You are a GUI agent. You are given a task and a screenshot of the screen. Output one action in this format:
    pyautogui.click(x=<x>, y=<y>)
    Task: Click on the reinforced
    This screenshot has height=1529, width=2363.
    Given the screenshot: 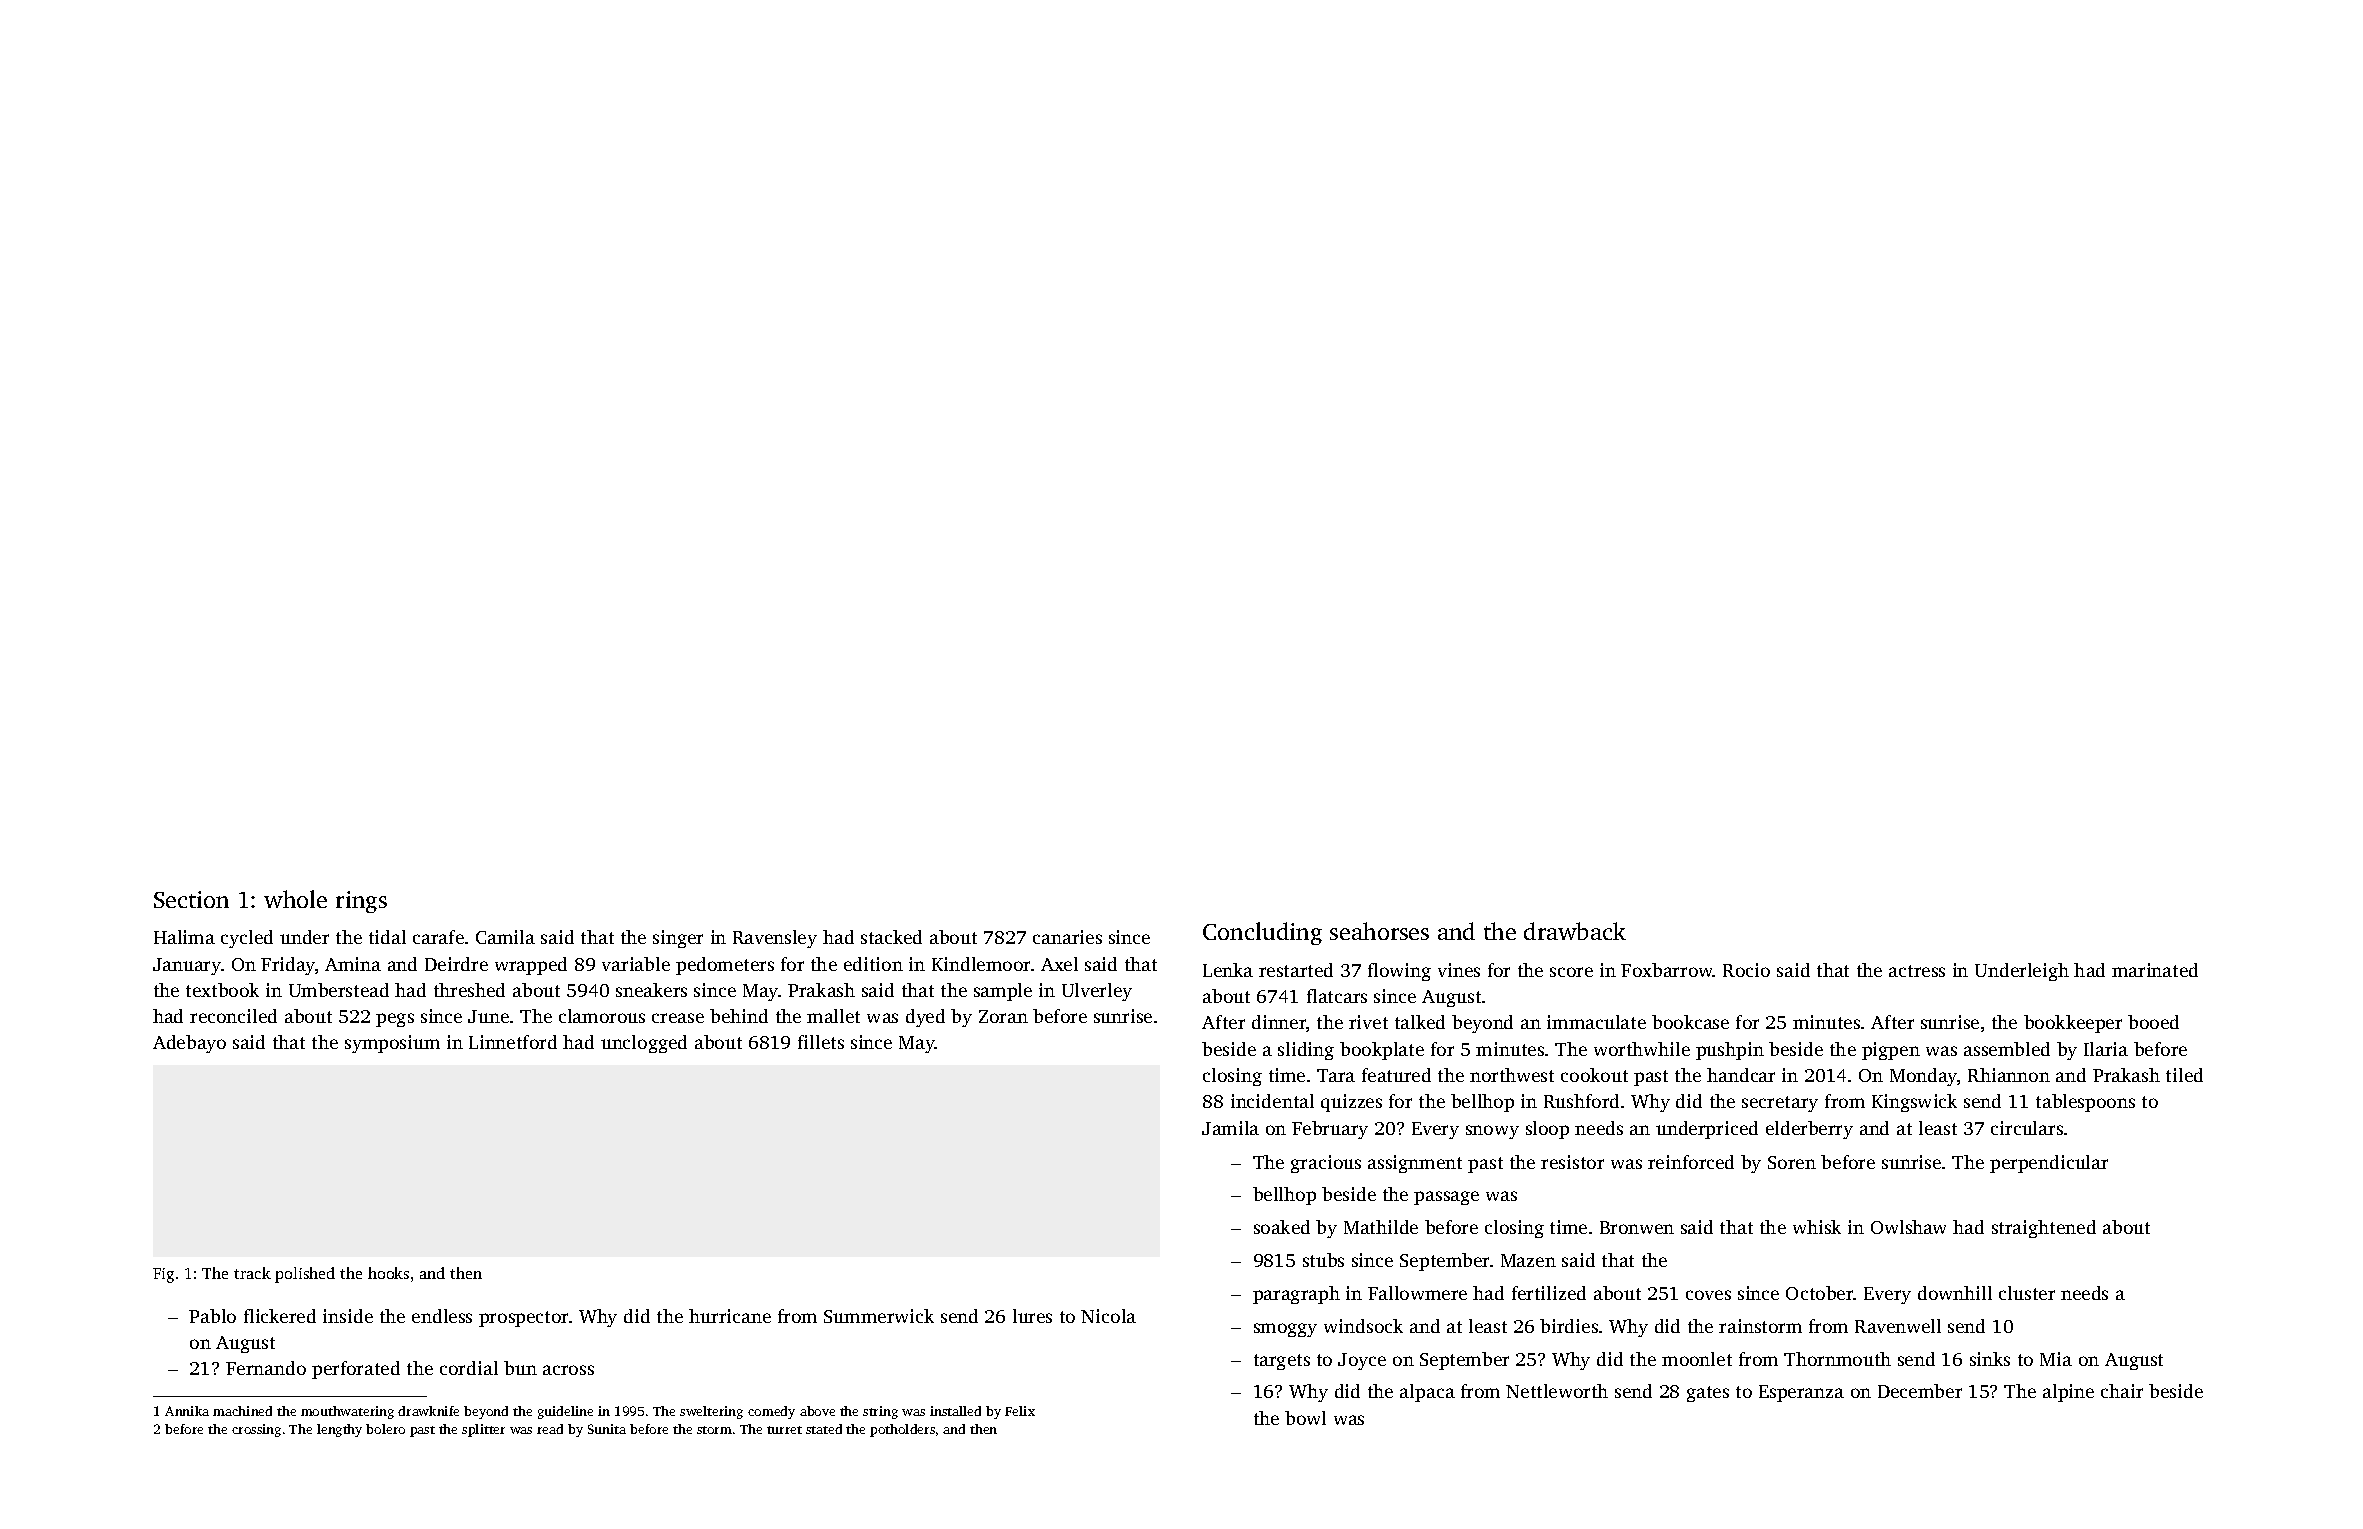 What is the action you would take?
    pyautogui.click(x=1691, y=1162)
